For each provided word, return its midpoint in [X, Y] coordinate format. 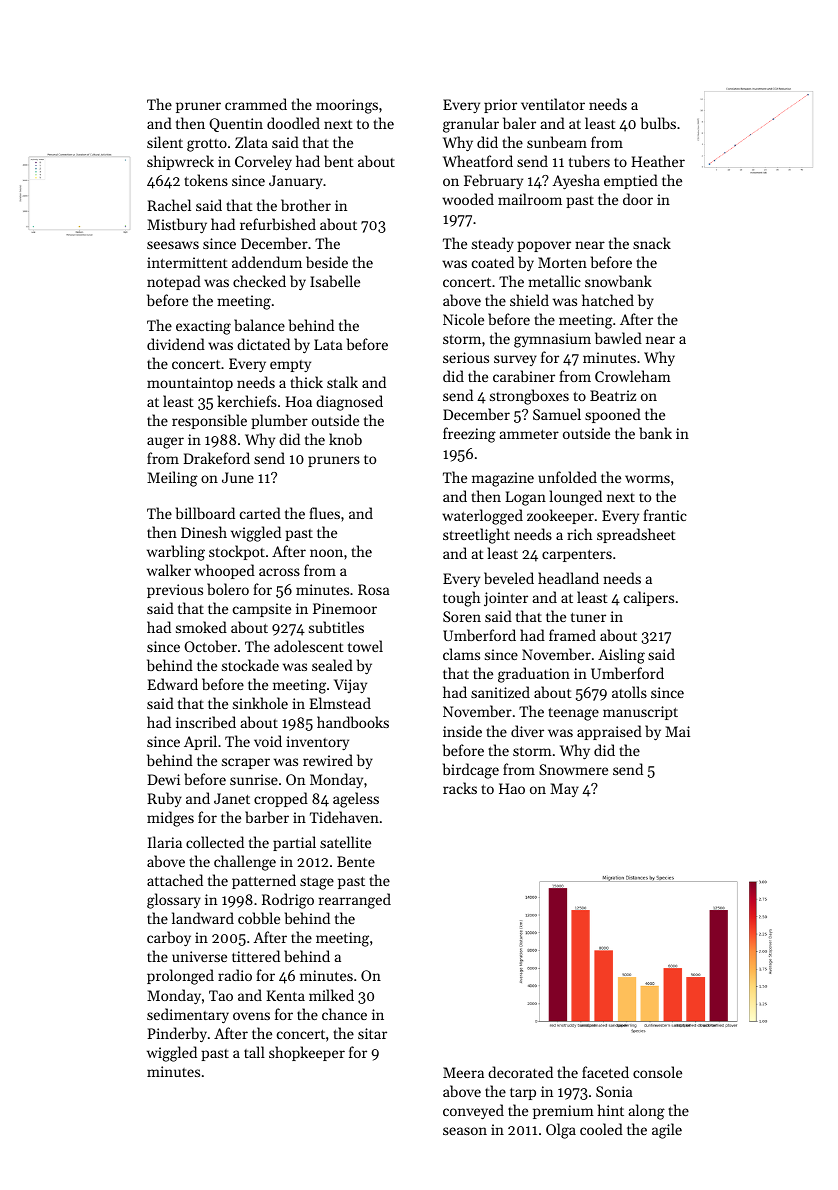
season [465, 1131]
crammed [256, 104]
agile [667, 1131]
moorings [347, 106]
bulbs [658, 123]
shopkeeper [307, 1053]
